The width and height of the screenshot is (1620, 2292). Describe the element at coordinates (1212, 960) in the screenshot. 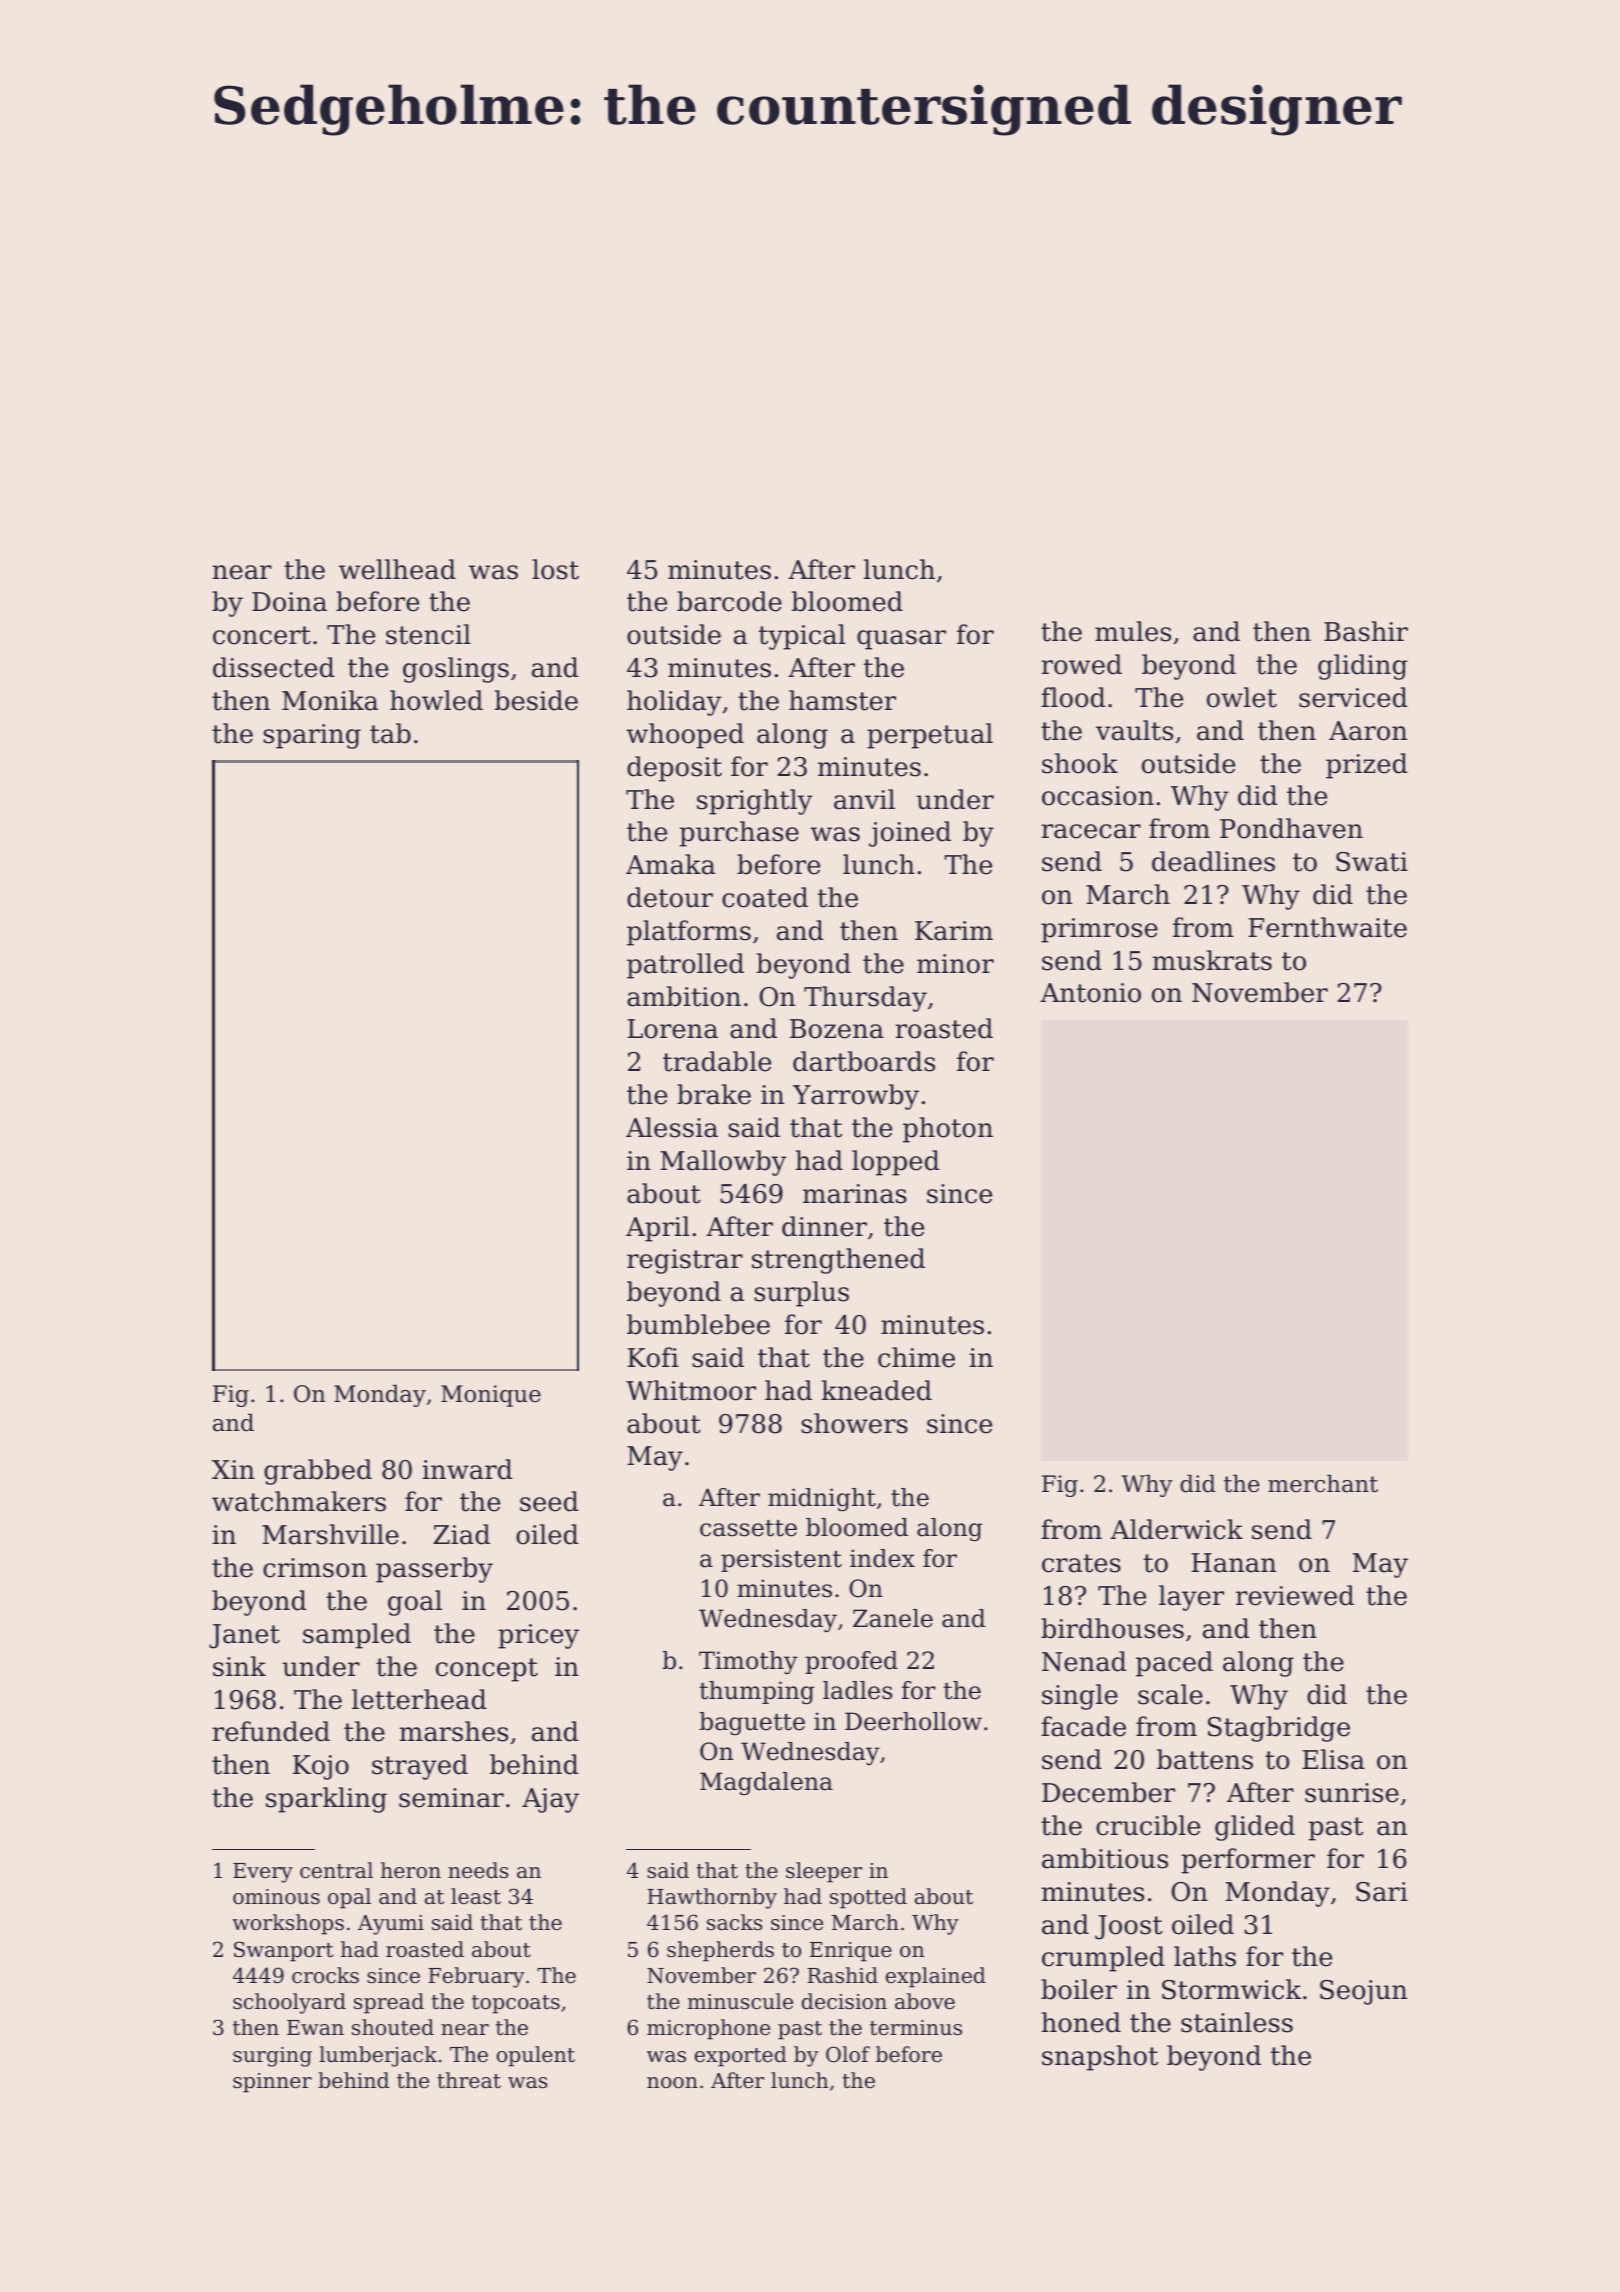

I see `muskrats` at that location.
